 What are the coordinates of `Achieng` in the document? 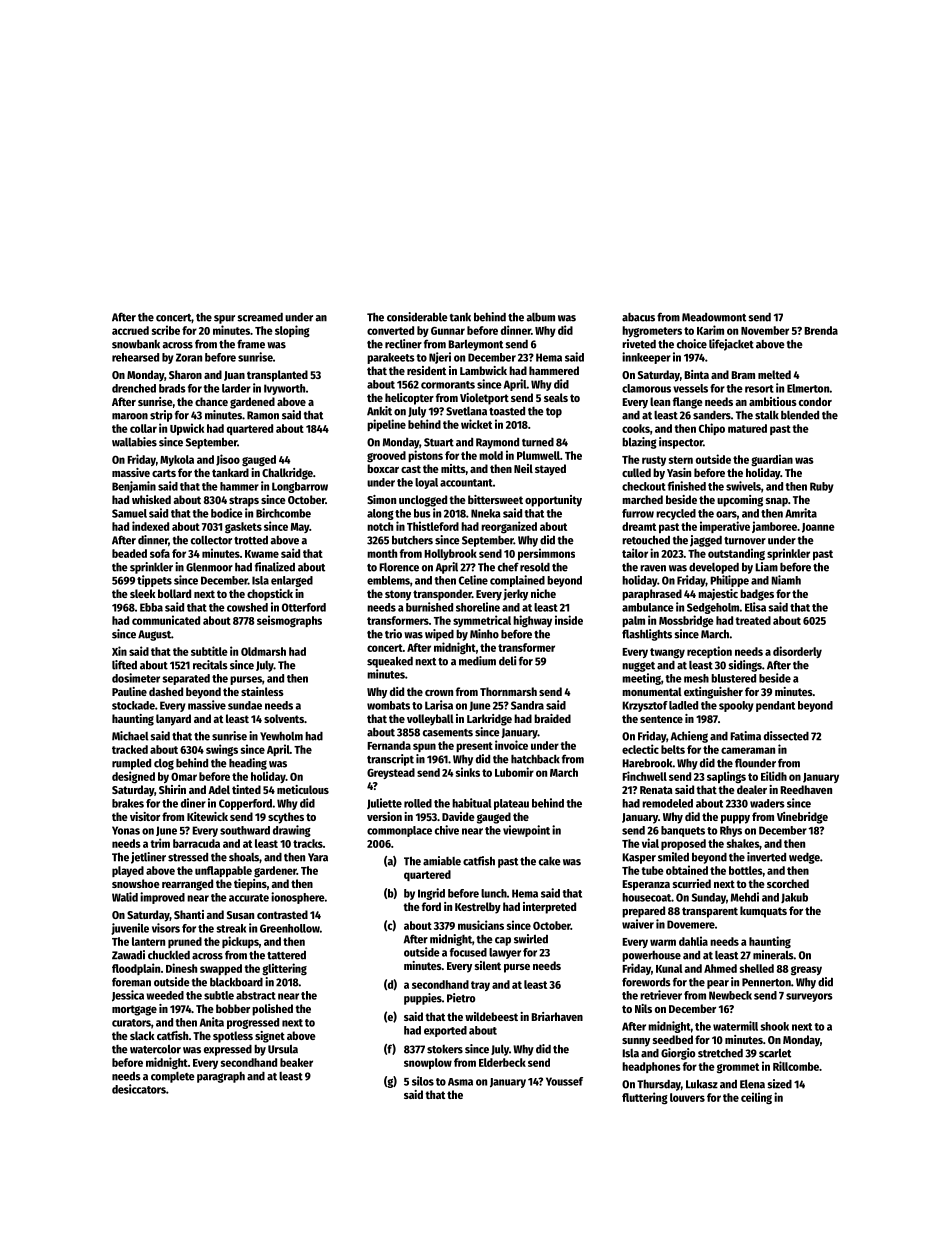 It's located at (689, 737).
